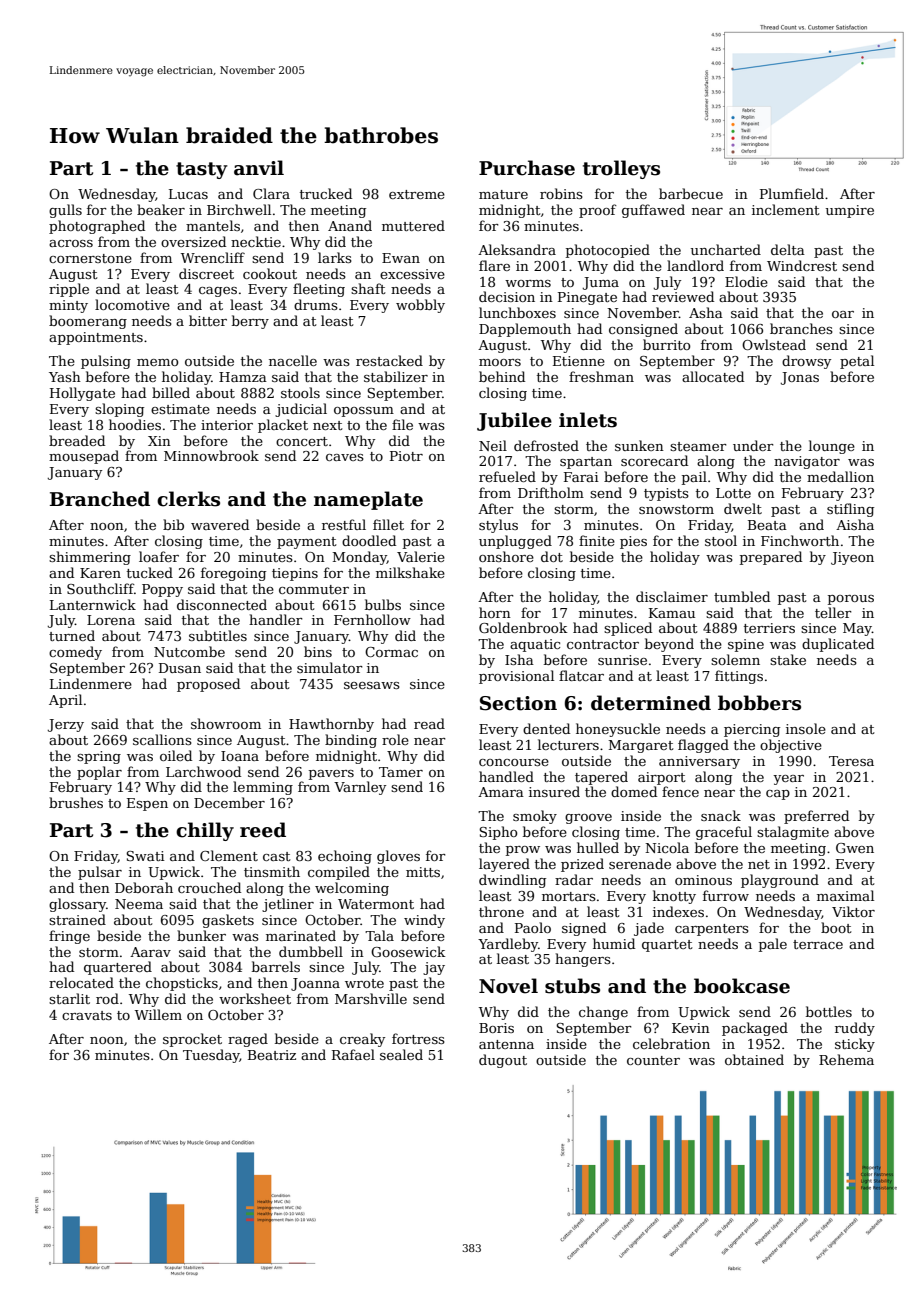  Describe the element at coordinates (506, 556) in the screenshot. I see `onshore` at that location.
